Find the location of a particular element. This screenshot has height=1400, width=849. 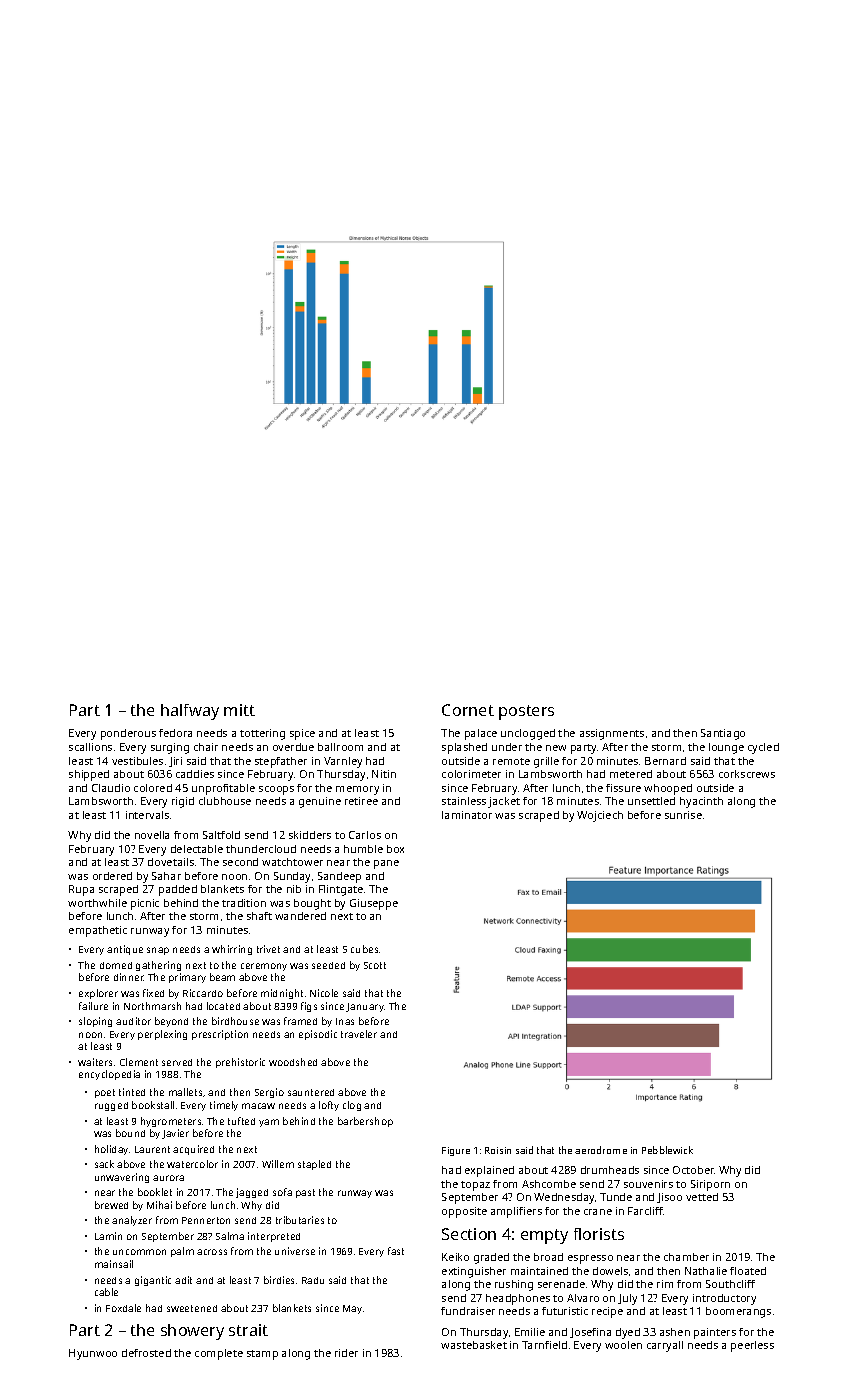

pane is located at coordinates (386, 864).
